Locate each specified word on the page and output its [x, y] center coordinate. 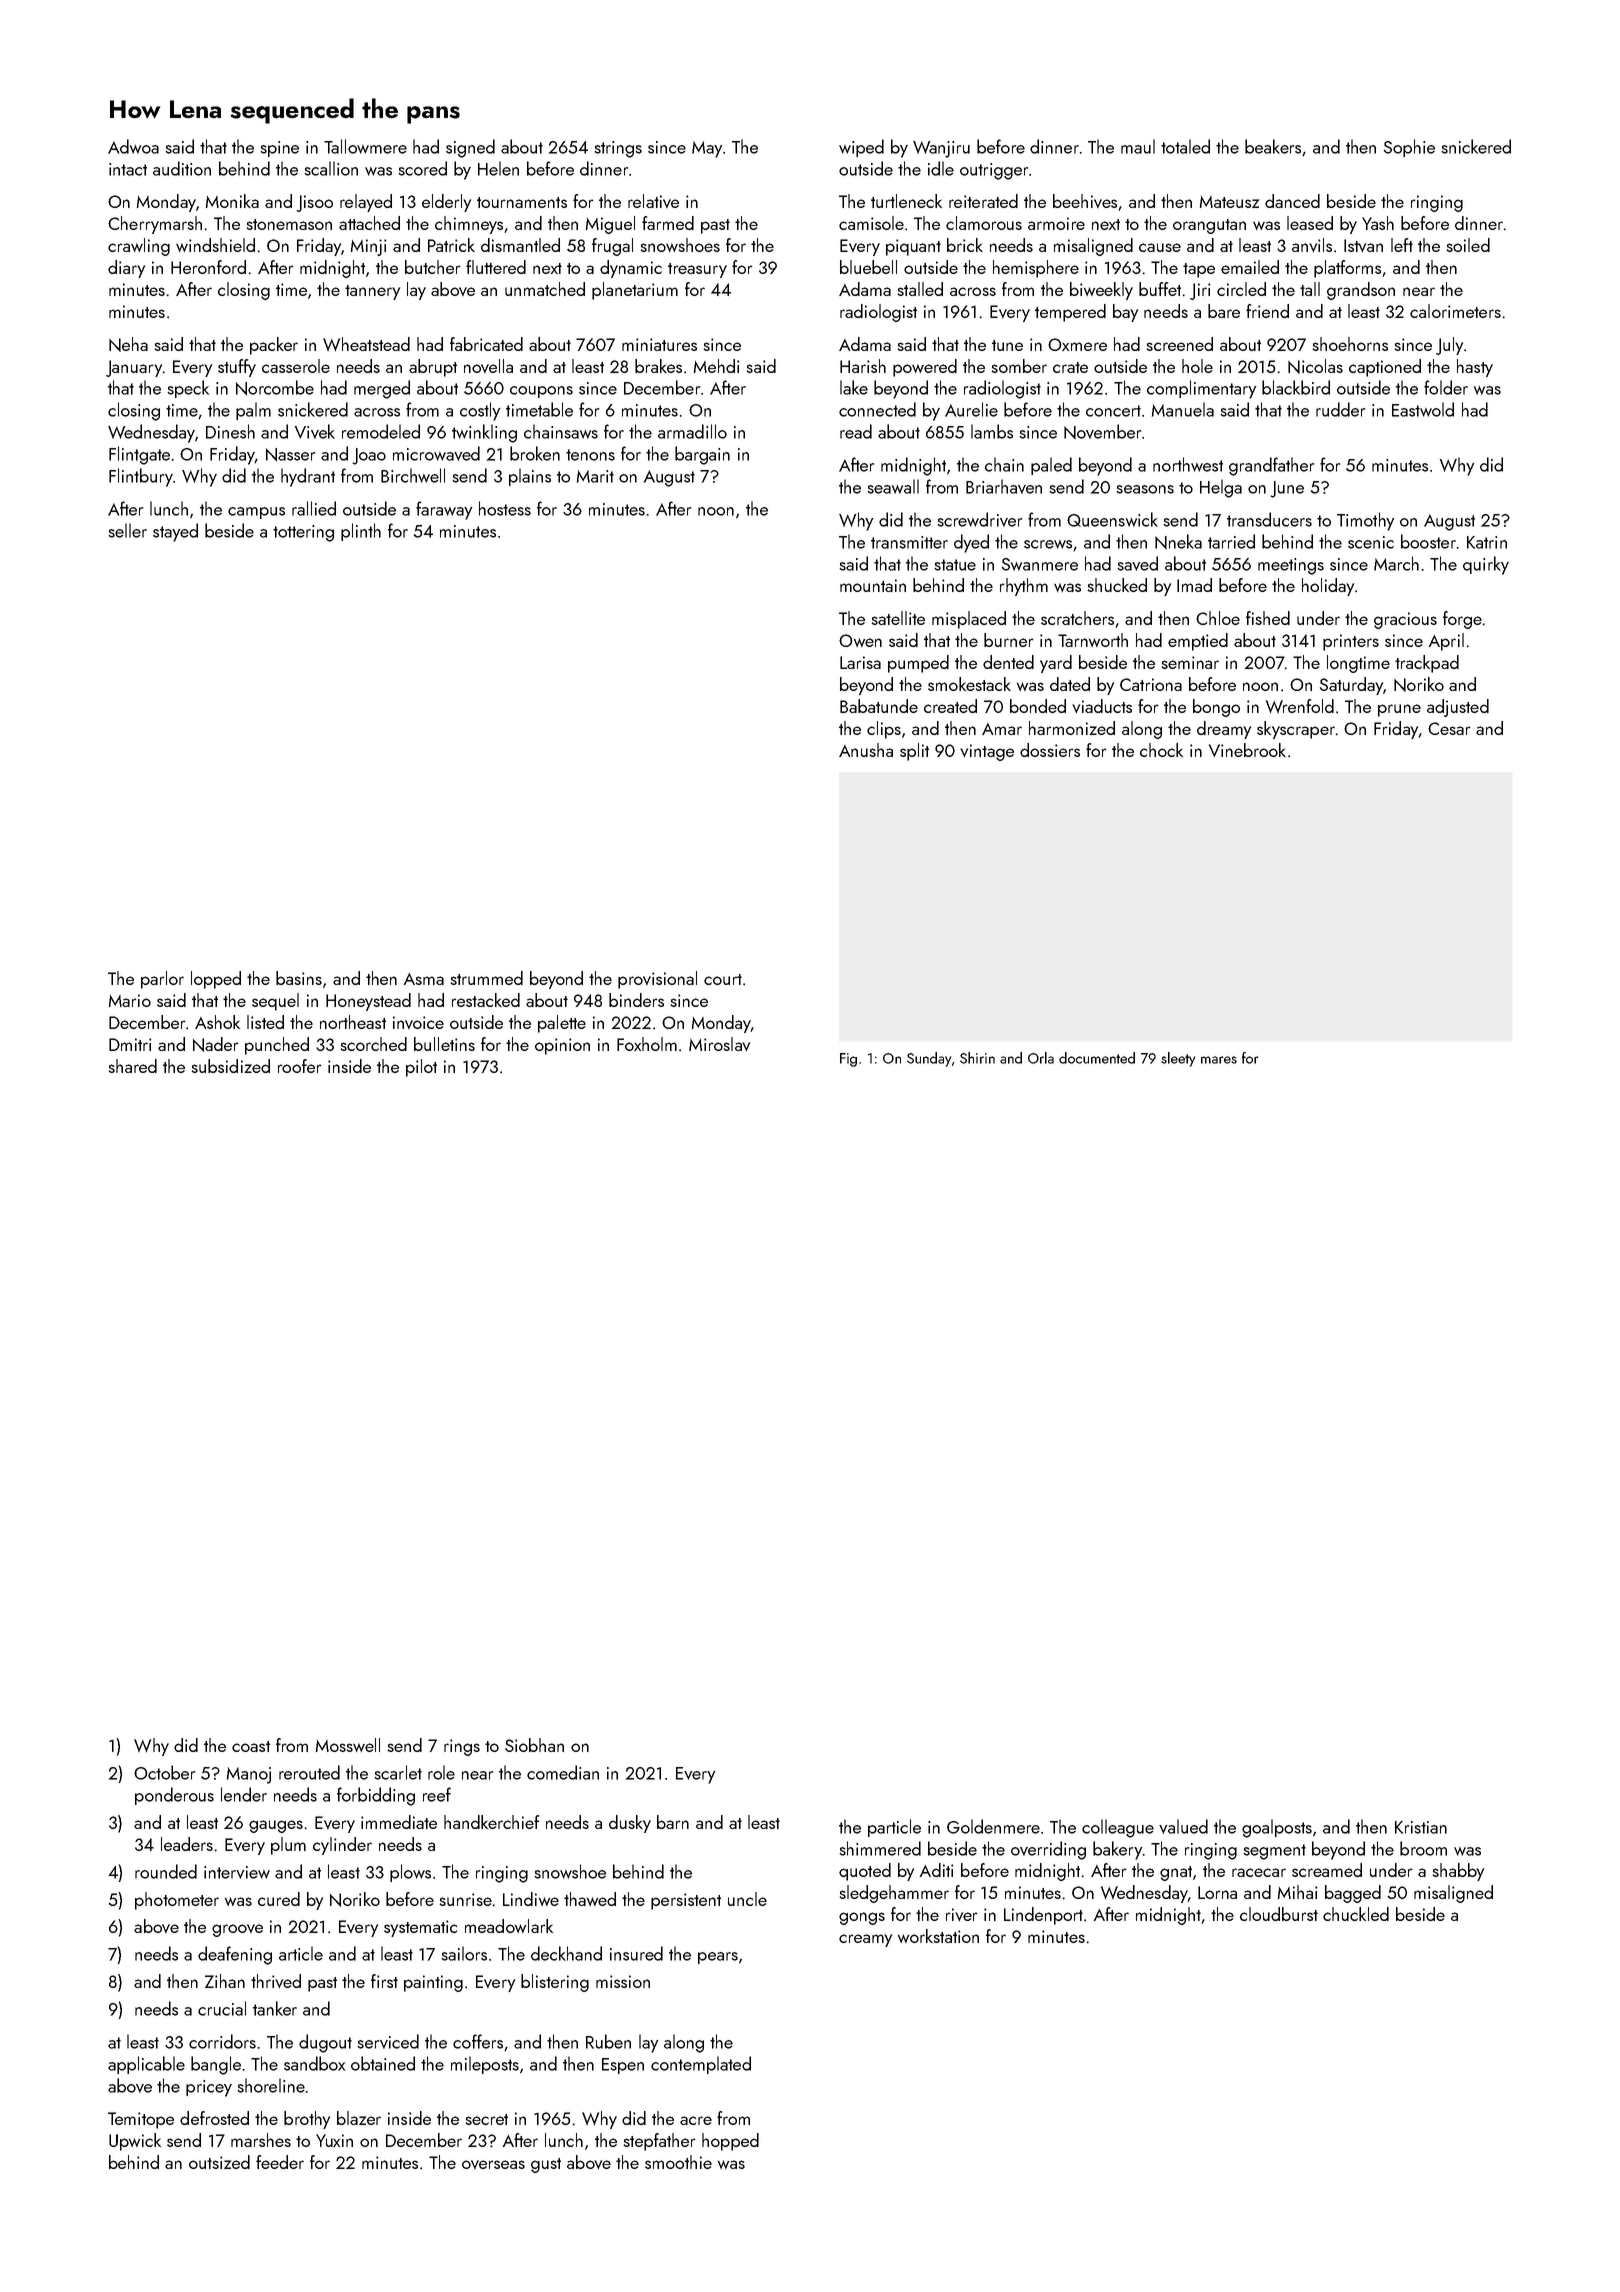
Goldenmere [993, 1826]
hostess [505, 508]
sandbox [314, 2063]
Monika [232, 201]
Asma [424, 979]
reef [437, 1794]
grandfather [1271, 466]
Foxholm [647, 1044]
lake [854, 387]
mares [1219, 1060]
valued [1183, 1826]
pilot [421, 1068]
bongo [1216, 708]
